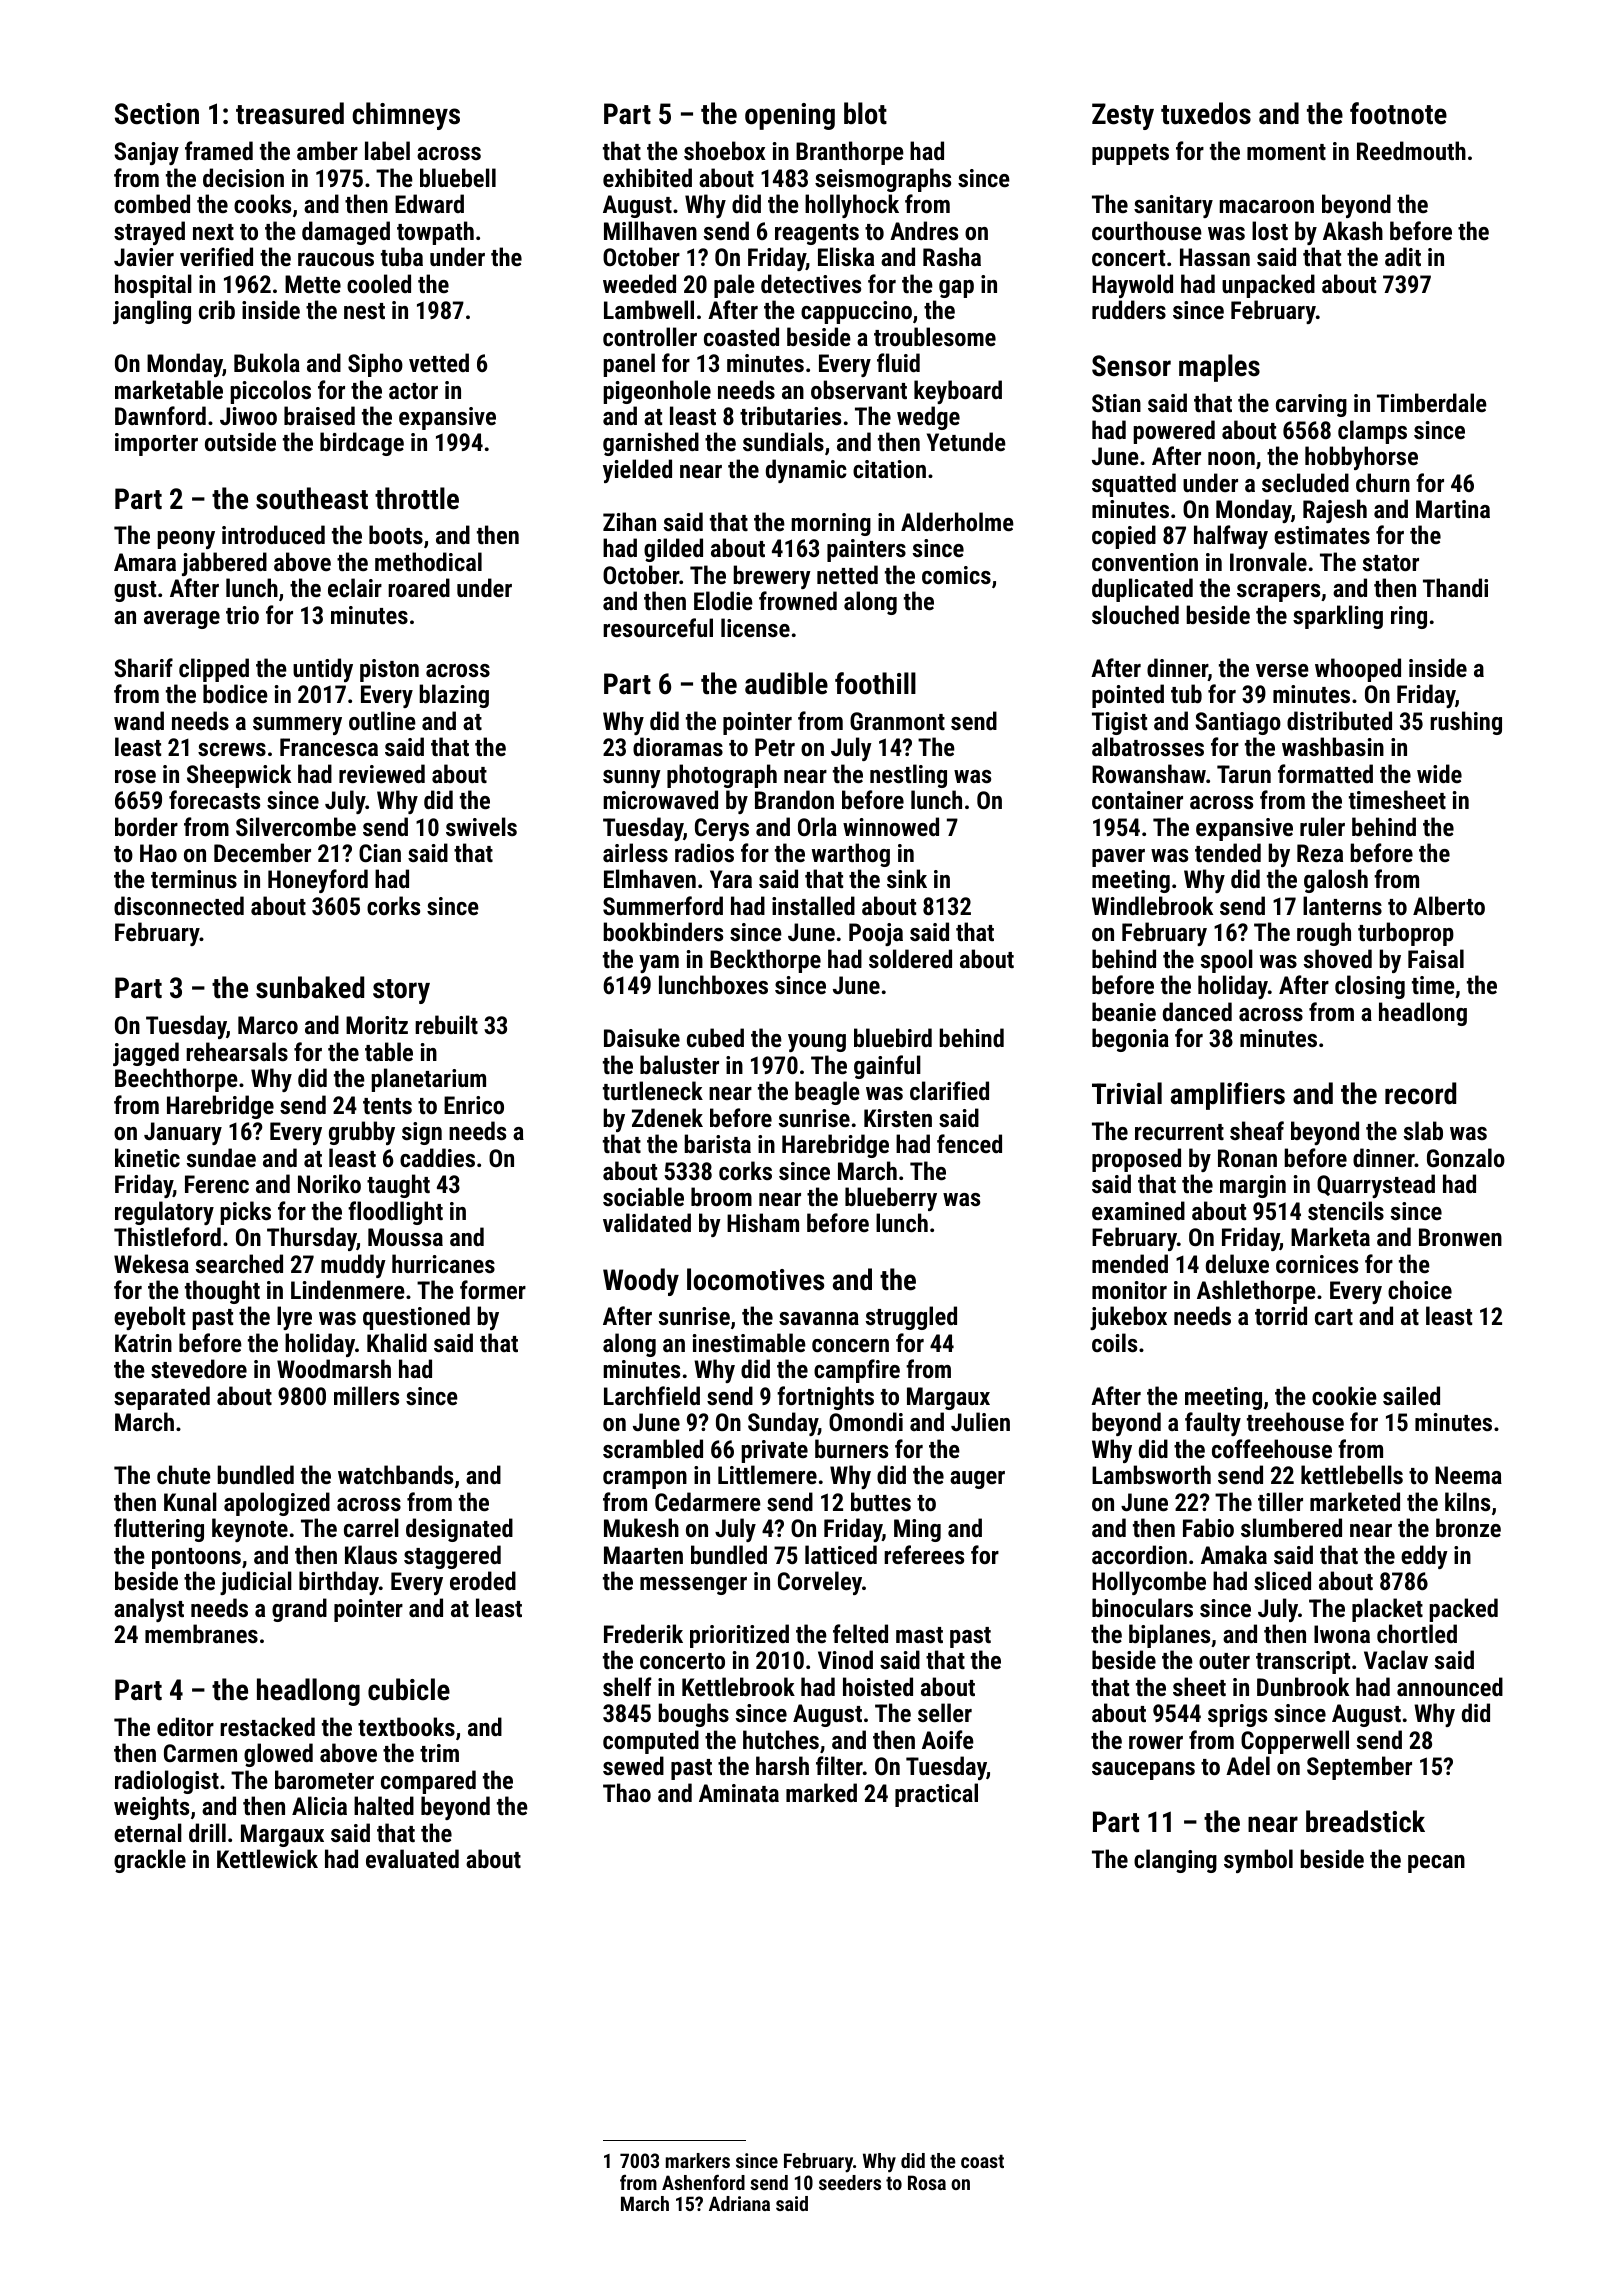 Image resolution: width=1620 pixels, height=2292 pixels. What do you see at coordinates (336, 259) in the page?
I see `raucous` at bounding box center [336, 259].
